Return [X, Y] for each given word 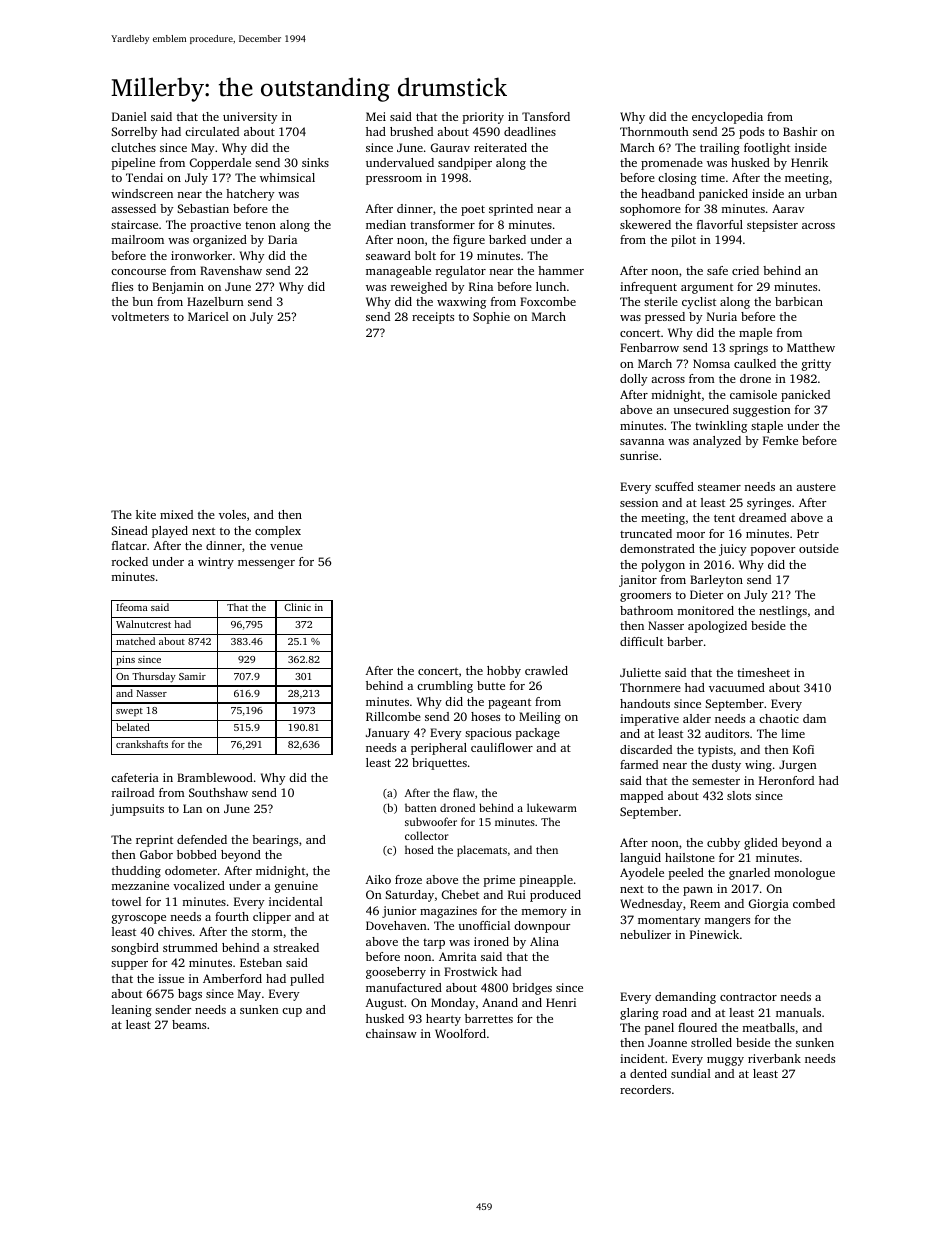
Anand [500, 1002]
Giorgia [769, 905]
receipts [433, 318]
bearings [275, 841]
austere [816, 487]
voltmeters [140, 316]
